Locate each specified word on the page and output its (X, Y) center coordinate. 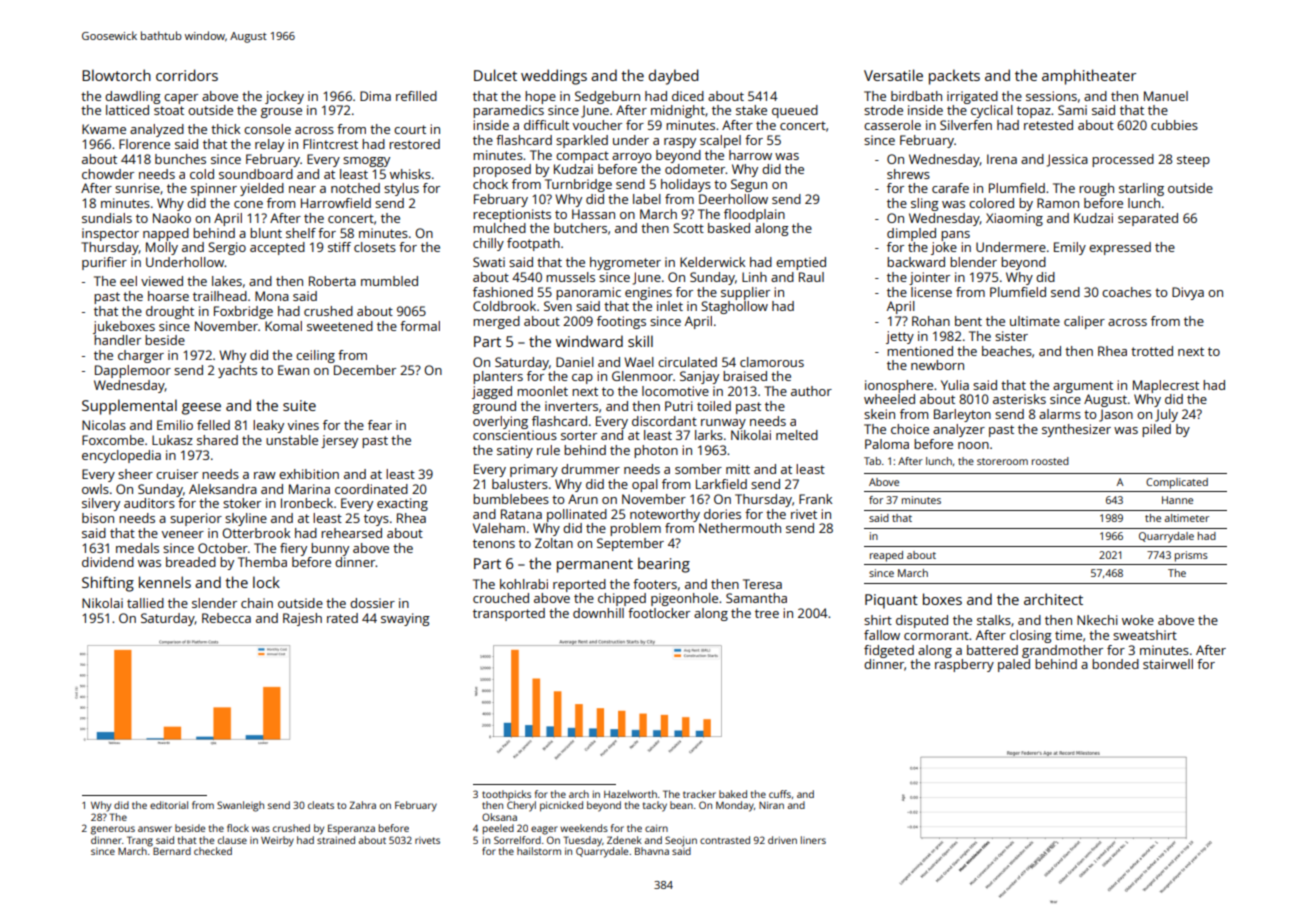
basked (729, 228)
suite (299, 405)
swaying (405, 619)
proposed (502, 170)
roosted (1050, 461)
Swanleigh (240, 806)
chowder (108, 174)
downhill (598, 613)
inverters (571, 406)
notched (355, 188)
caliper (1084, 322)
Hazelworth (630, 794)
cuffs (780, 794)
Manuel (1166, 96)
